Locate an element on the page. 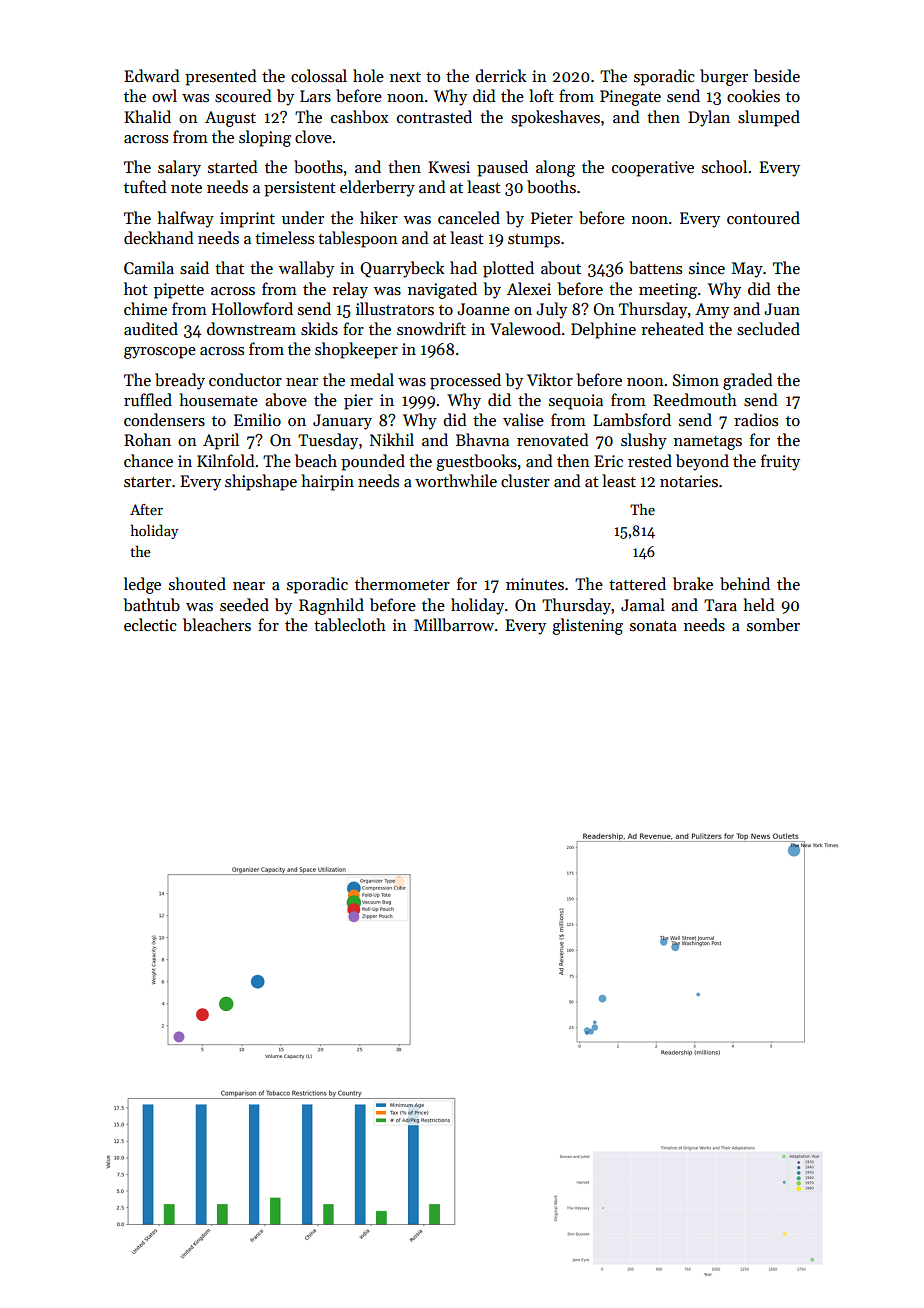 The height and width of the page is (1308, 924). renovated is located at coordinates (553, 439).
